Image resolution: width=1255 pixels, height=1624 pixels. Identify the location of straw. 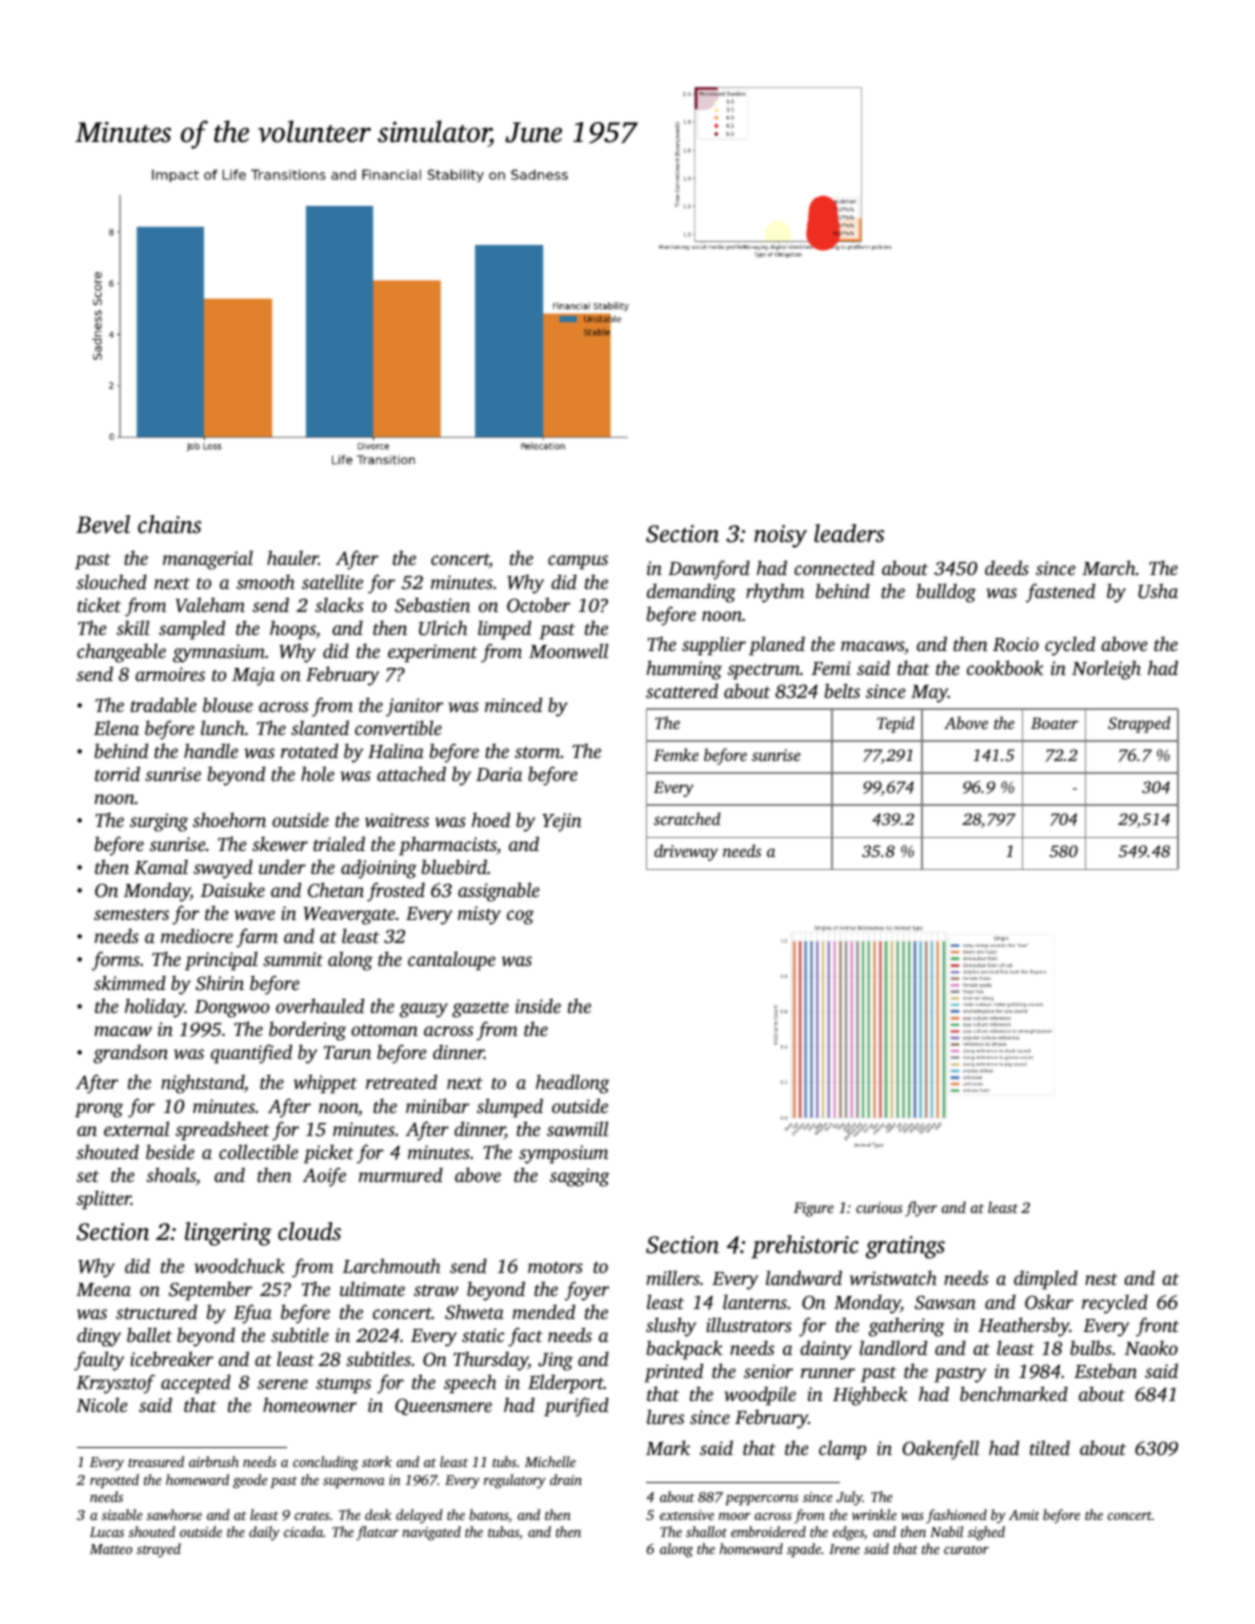
(436, 1290).
